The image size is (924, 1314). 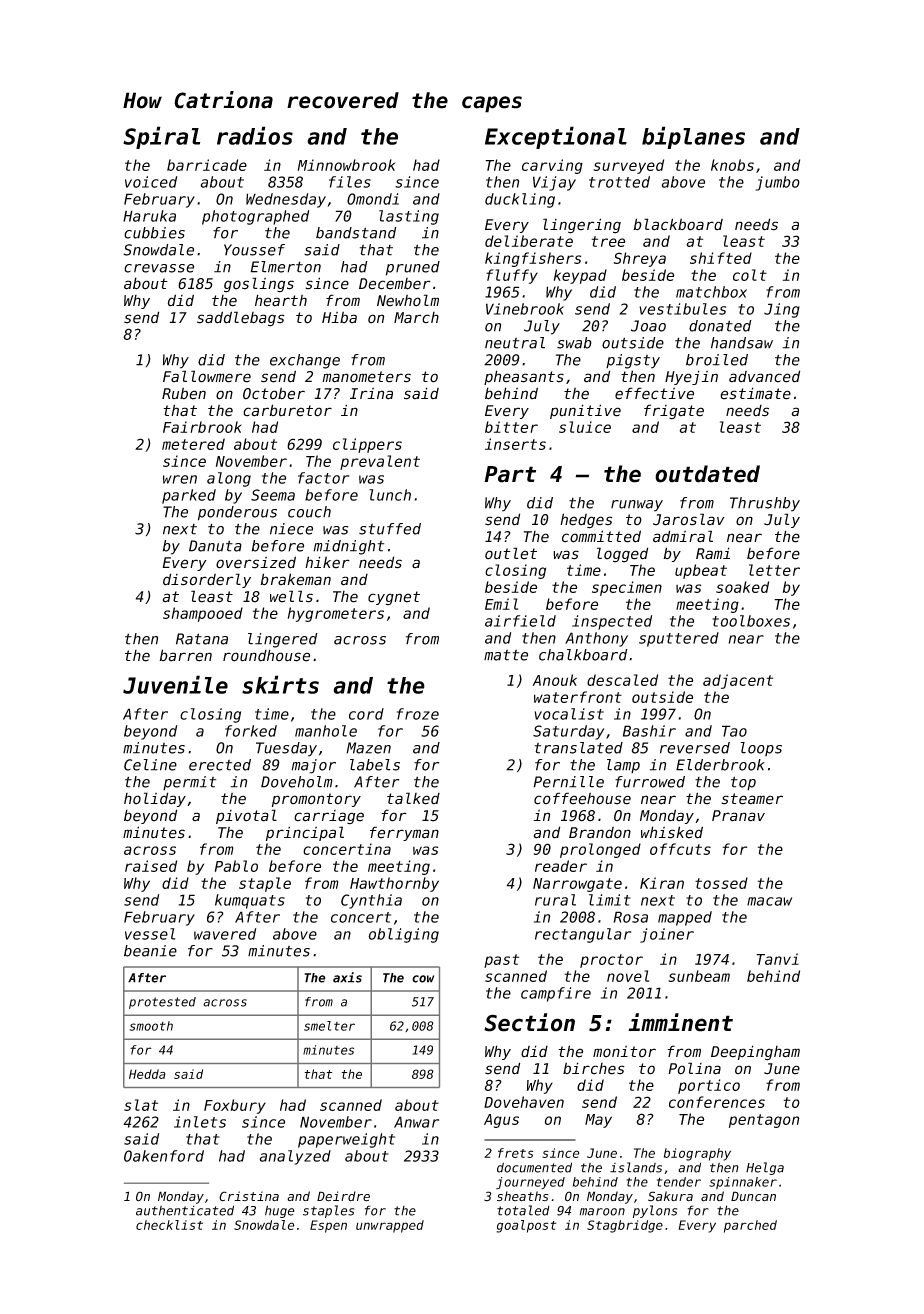 I want to click on crevasse, so click(x=159, y=268).
